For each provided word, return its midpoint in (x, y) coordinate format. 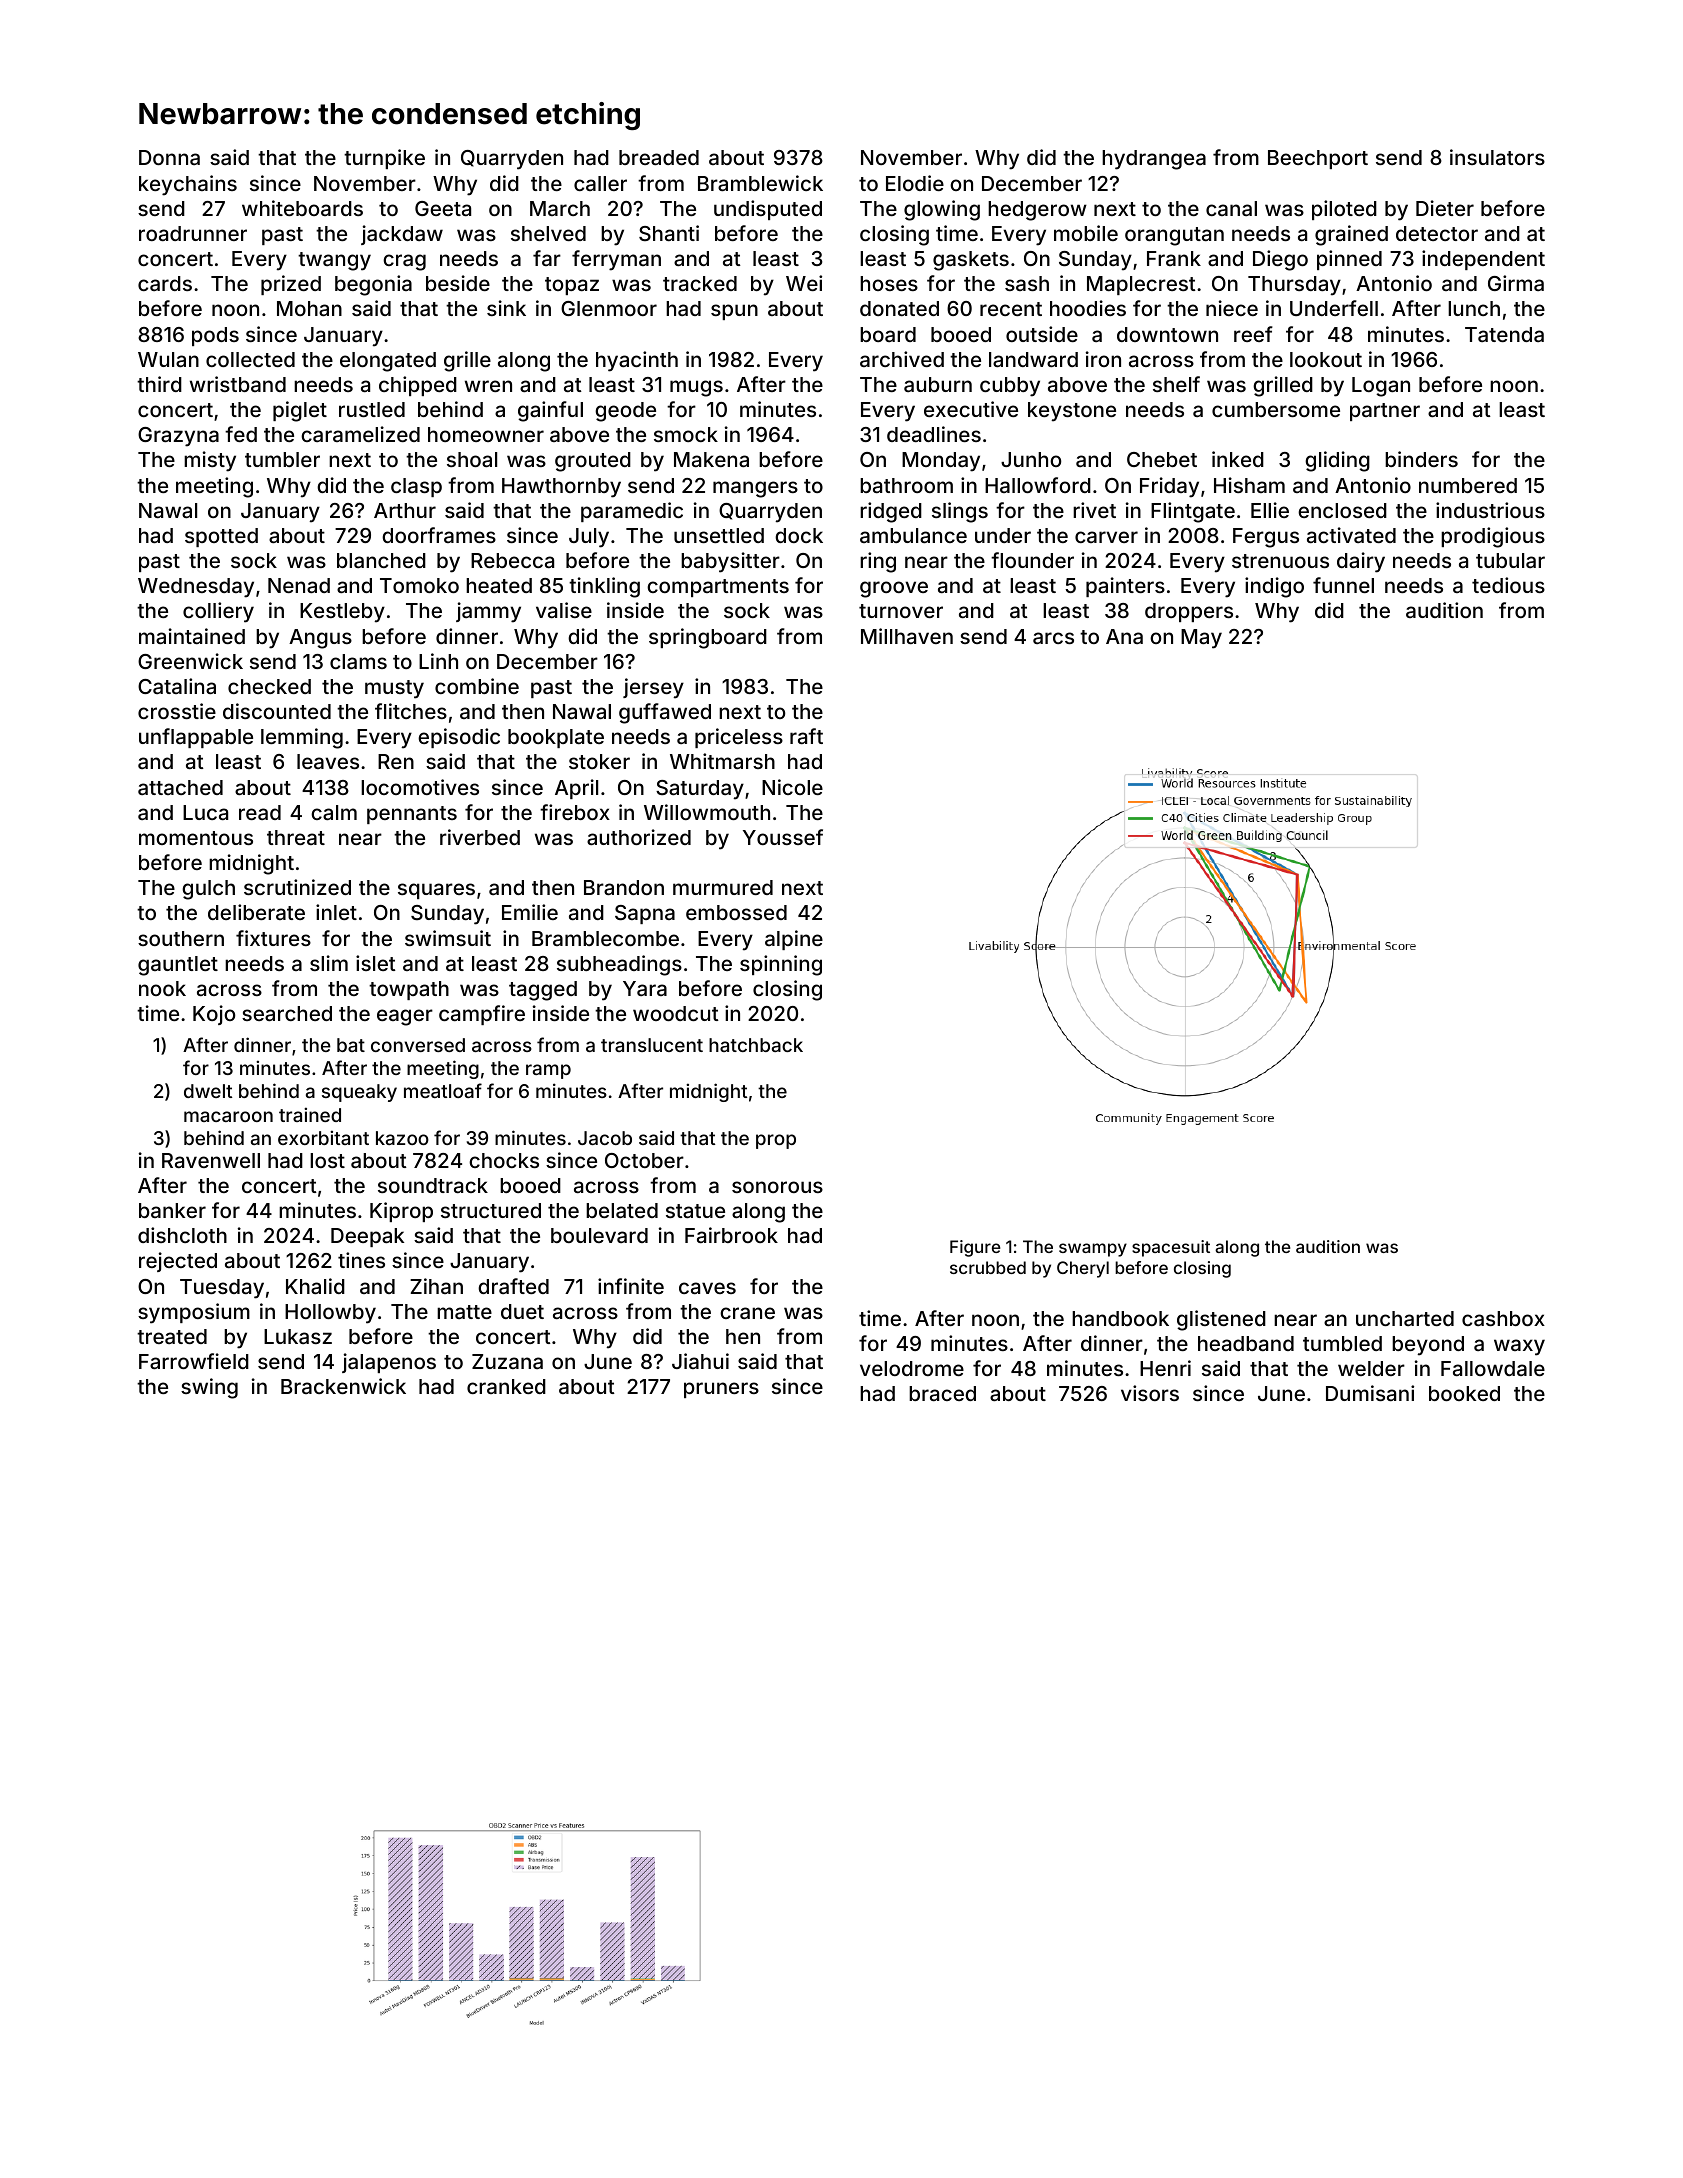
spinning (781, 965)
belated (622, 1210)
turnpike (384, 159)
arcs (1053, 638)
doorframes (439, 535)
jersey (653, 688)
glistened (1221, 1320)
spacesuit (1171, 1248)
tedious (1508, 585)
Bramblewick (760, 183)
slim (329, 963)
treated (172, 1336)
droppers (1189, 612)
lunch (1474, 308)
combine (477, 686)
